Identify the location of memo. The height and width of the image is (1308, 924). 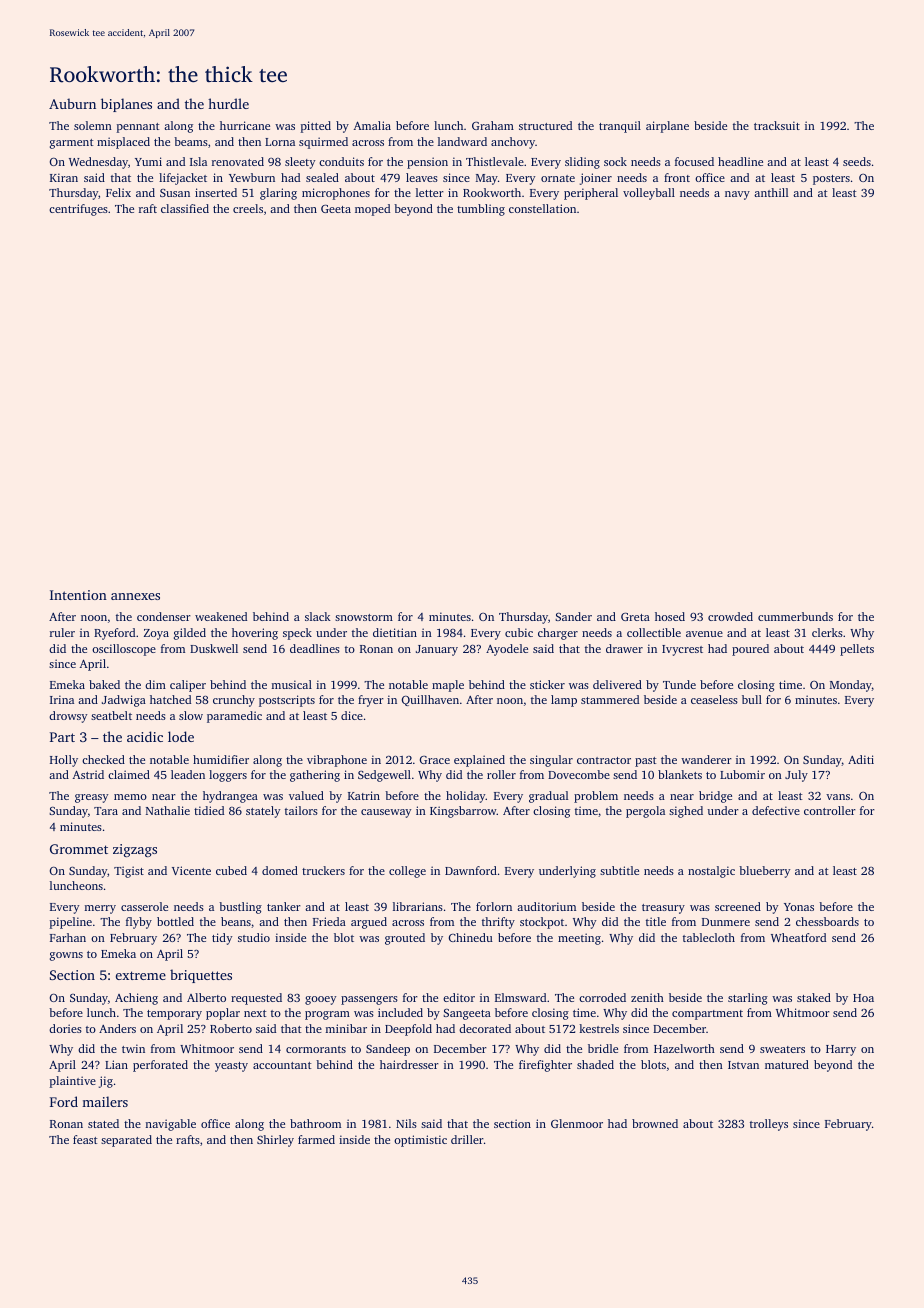
(130, 797).
